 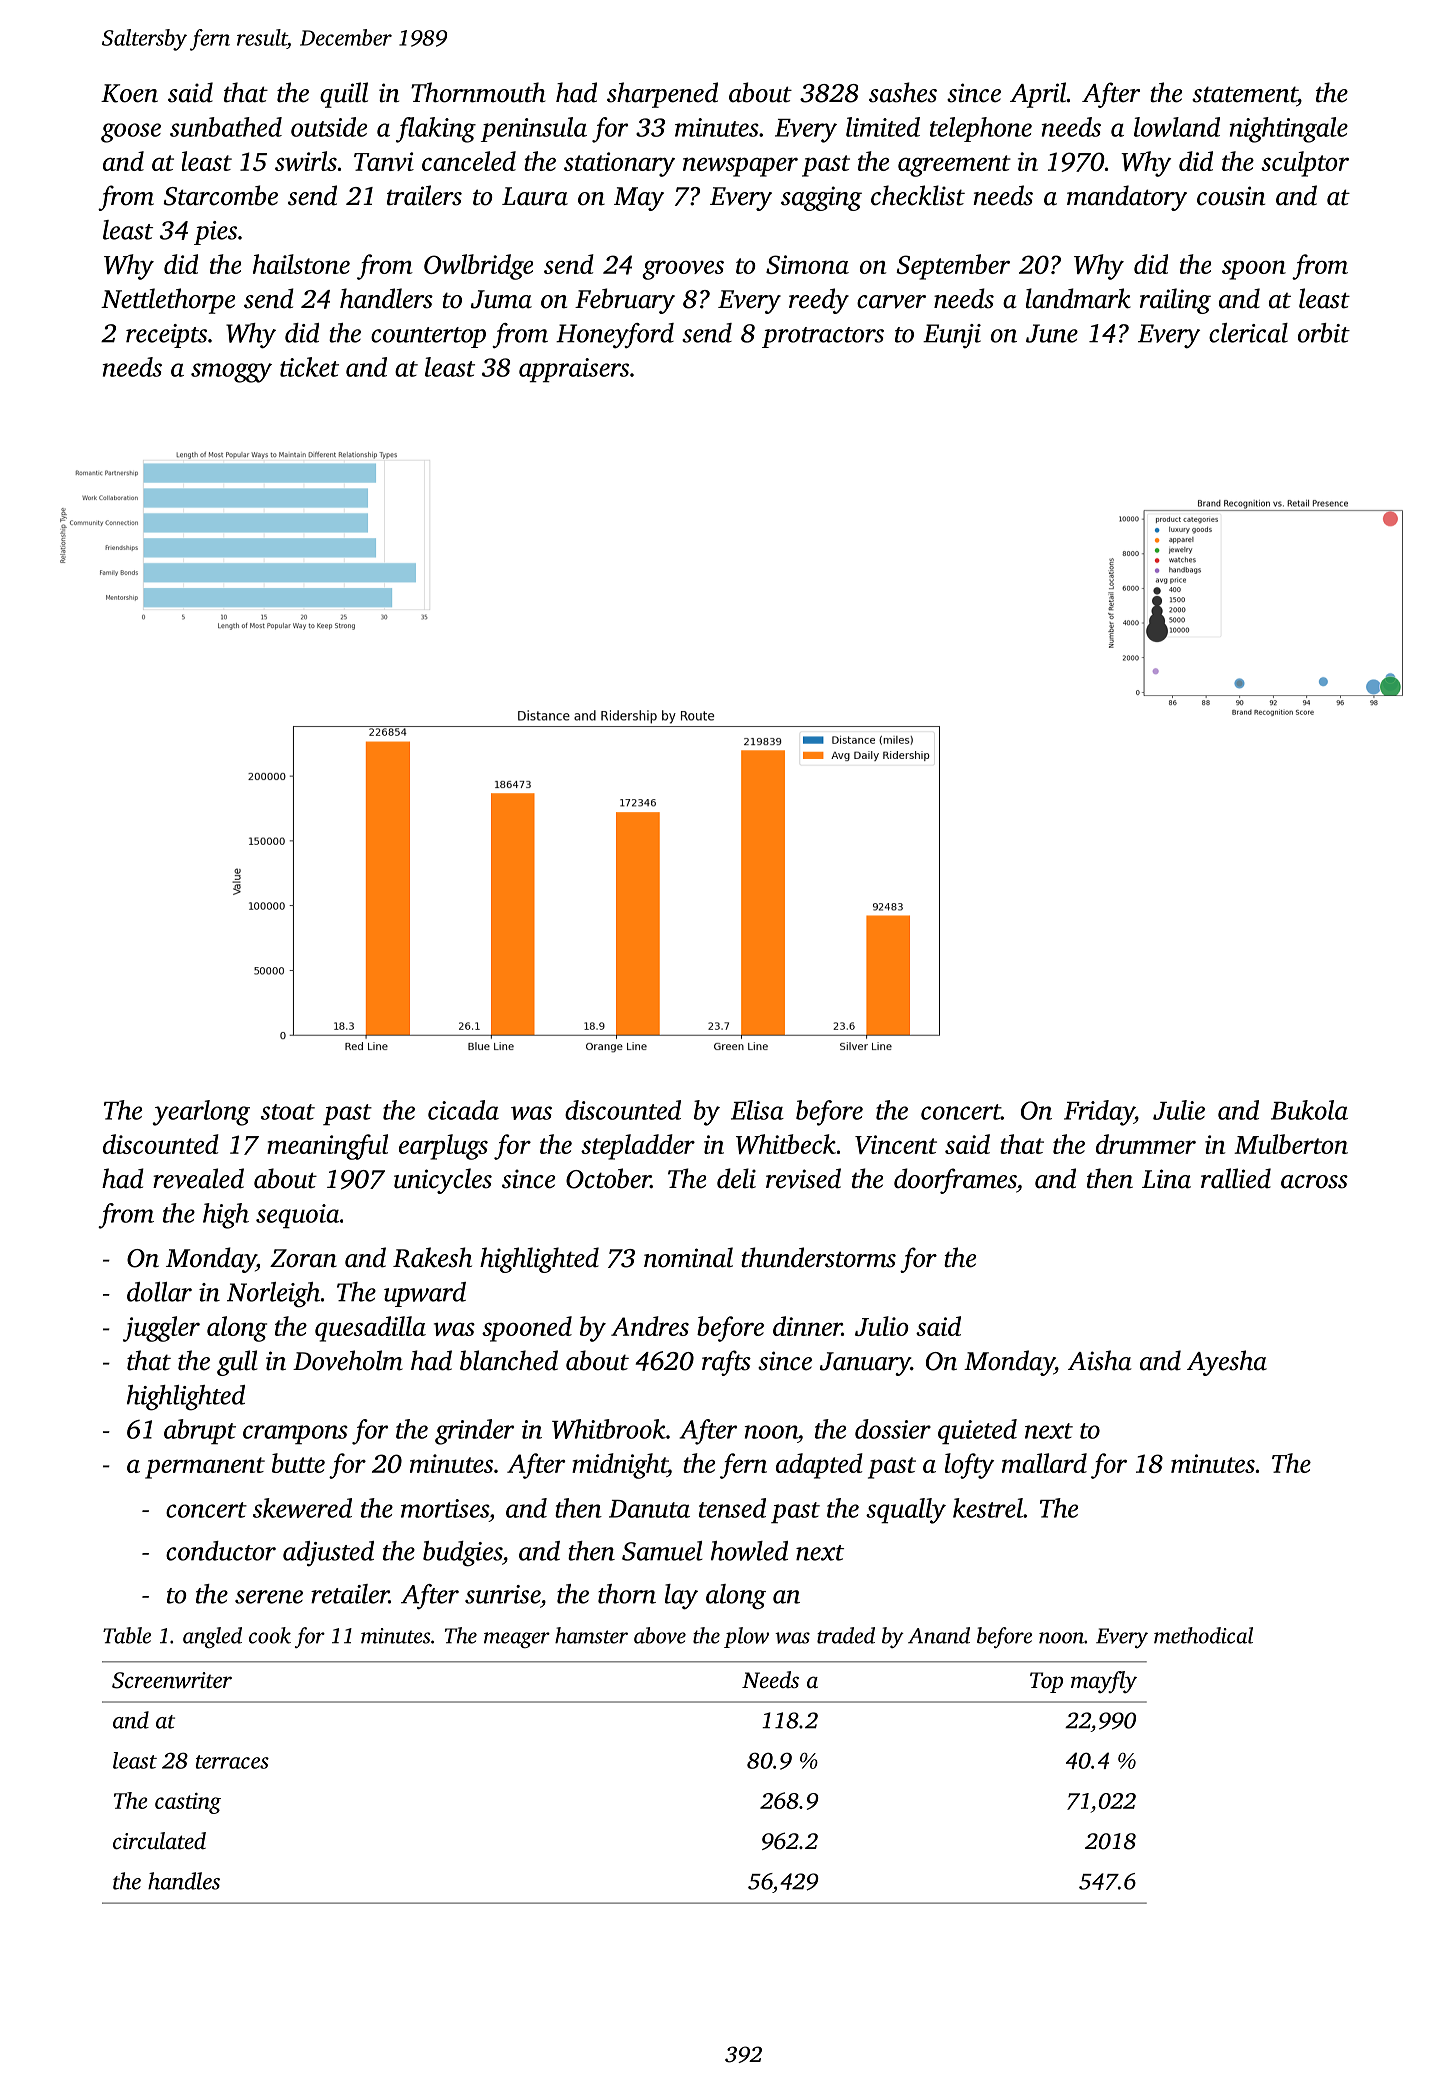 I want to click on quill, so click(x=344, y=95).
